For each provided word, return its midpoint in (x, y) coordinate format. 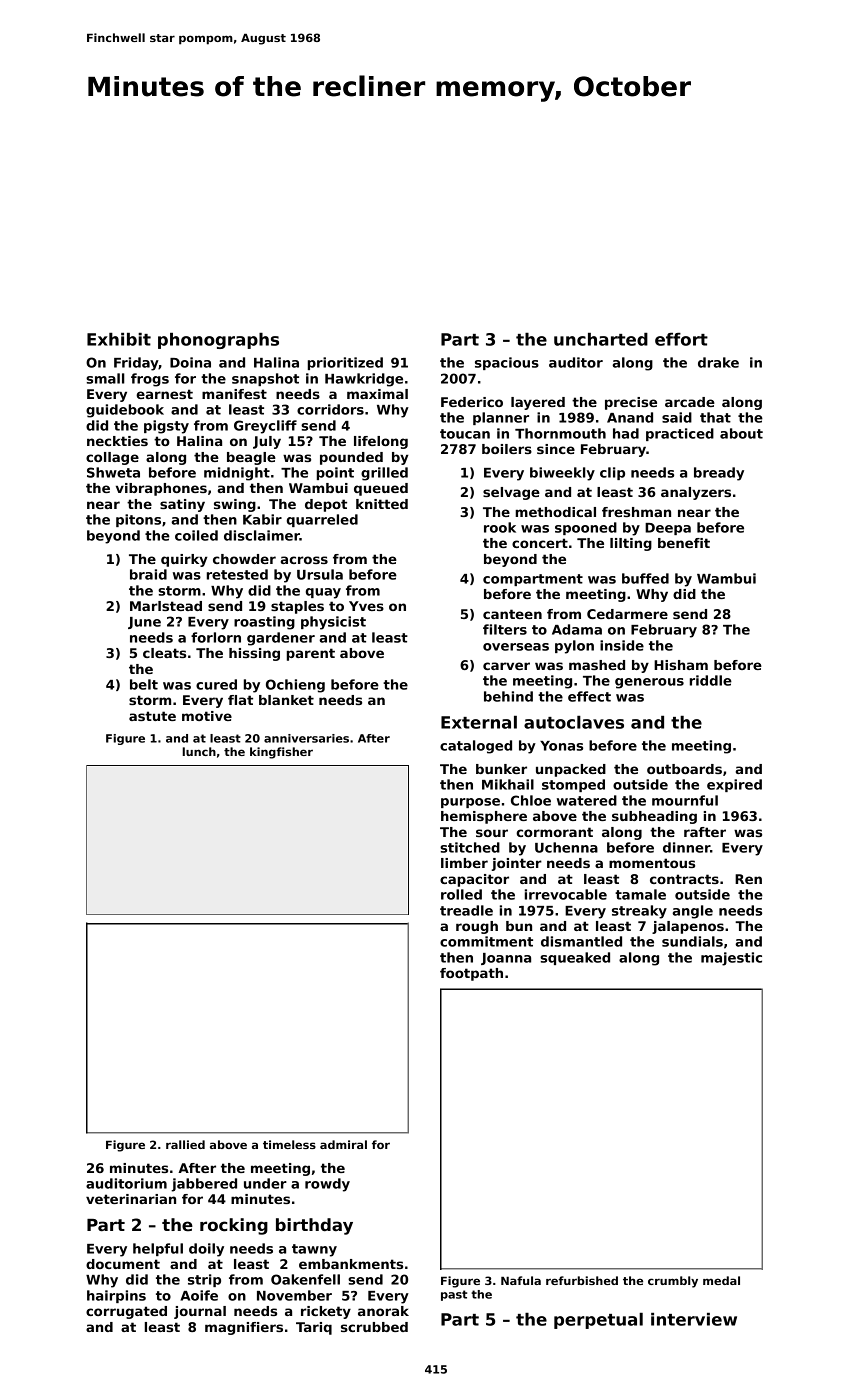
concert (540, 543)
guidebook (125, 411)
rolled (461, 894)
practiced (680, 434)
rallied (185, 1144)
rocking (234, 1226)
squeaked (575, 958)
